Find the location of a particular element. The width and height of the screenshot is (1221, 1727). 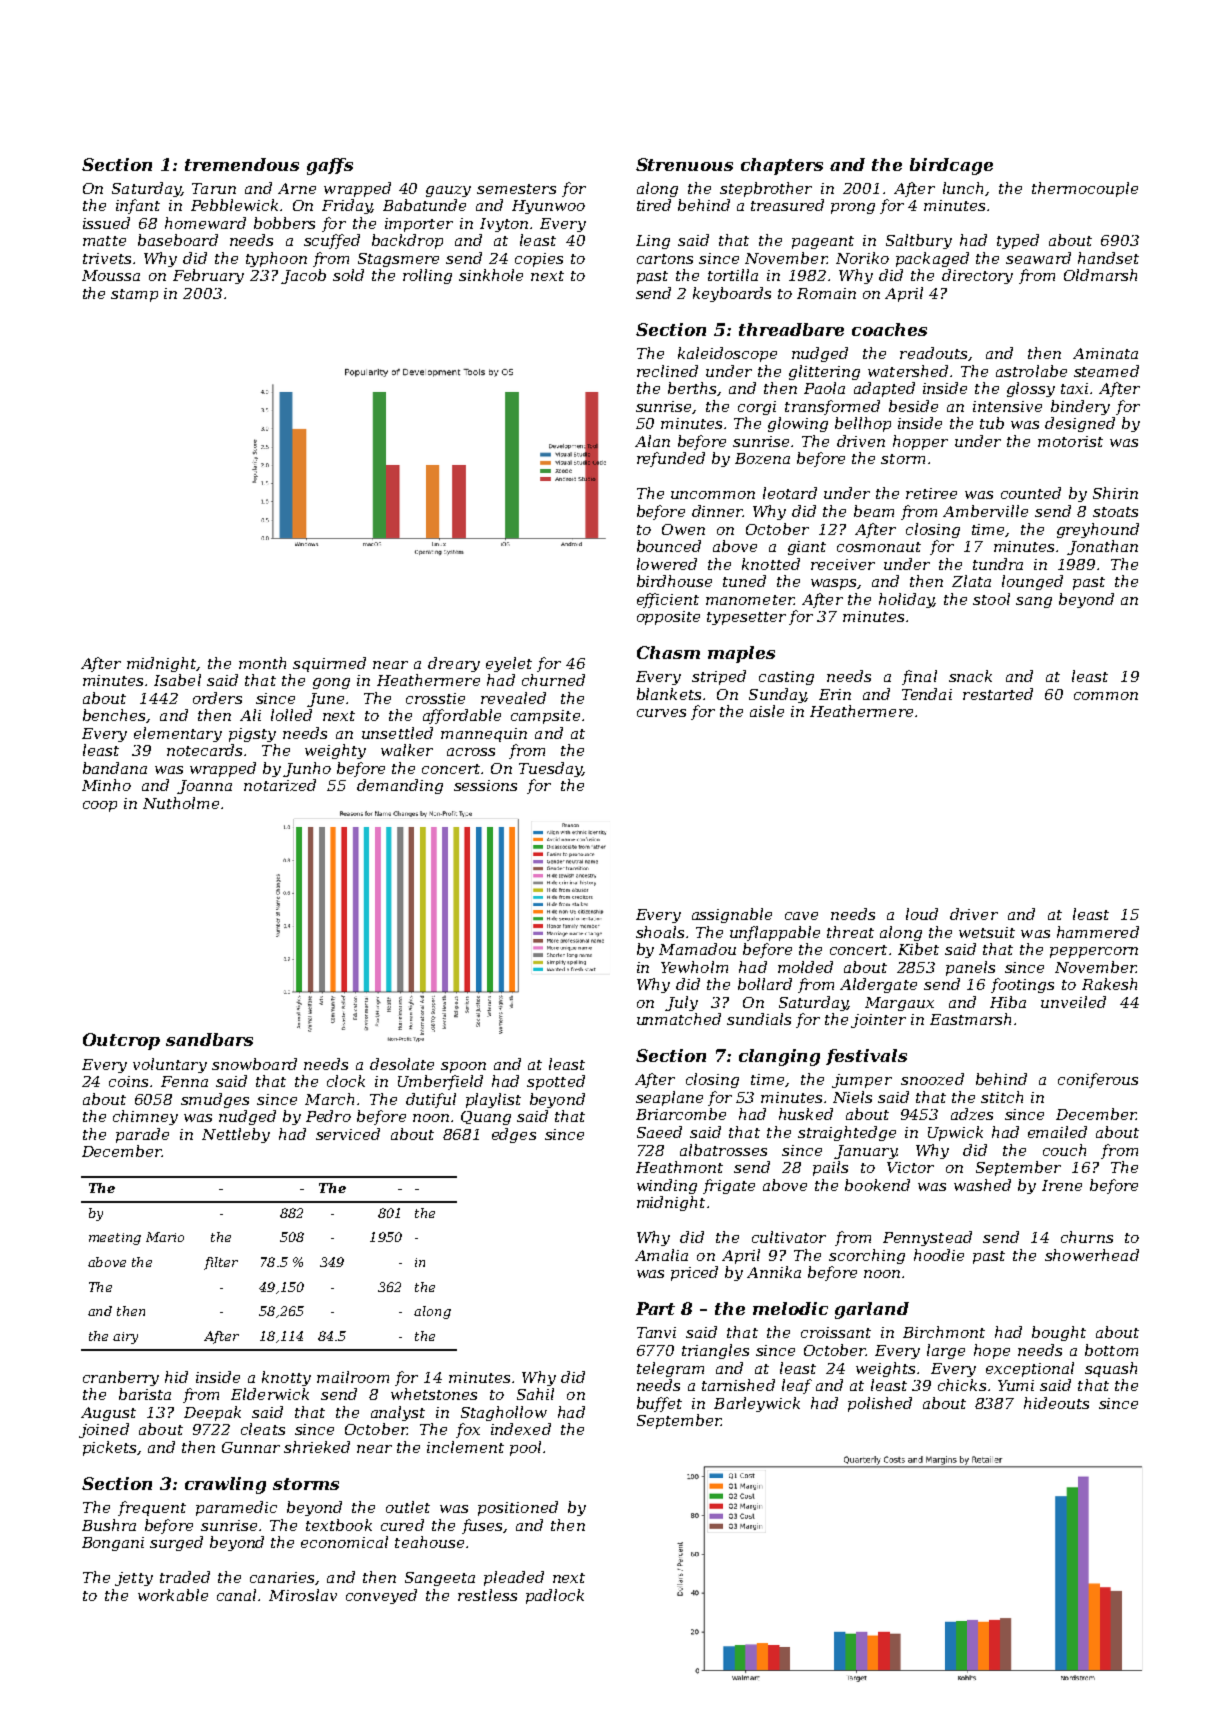

Pennystead is located at coordinates (927, 1238).
